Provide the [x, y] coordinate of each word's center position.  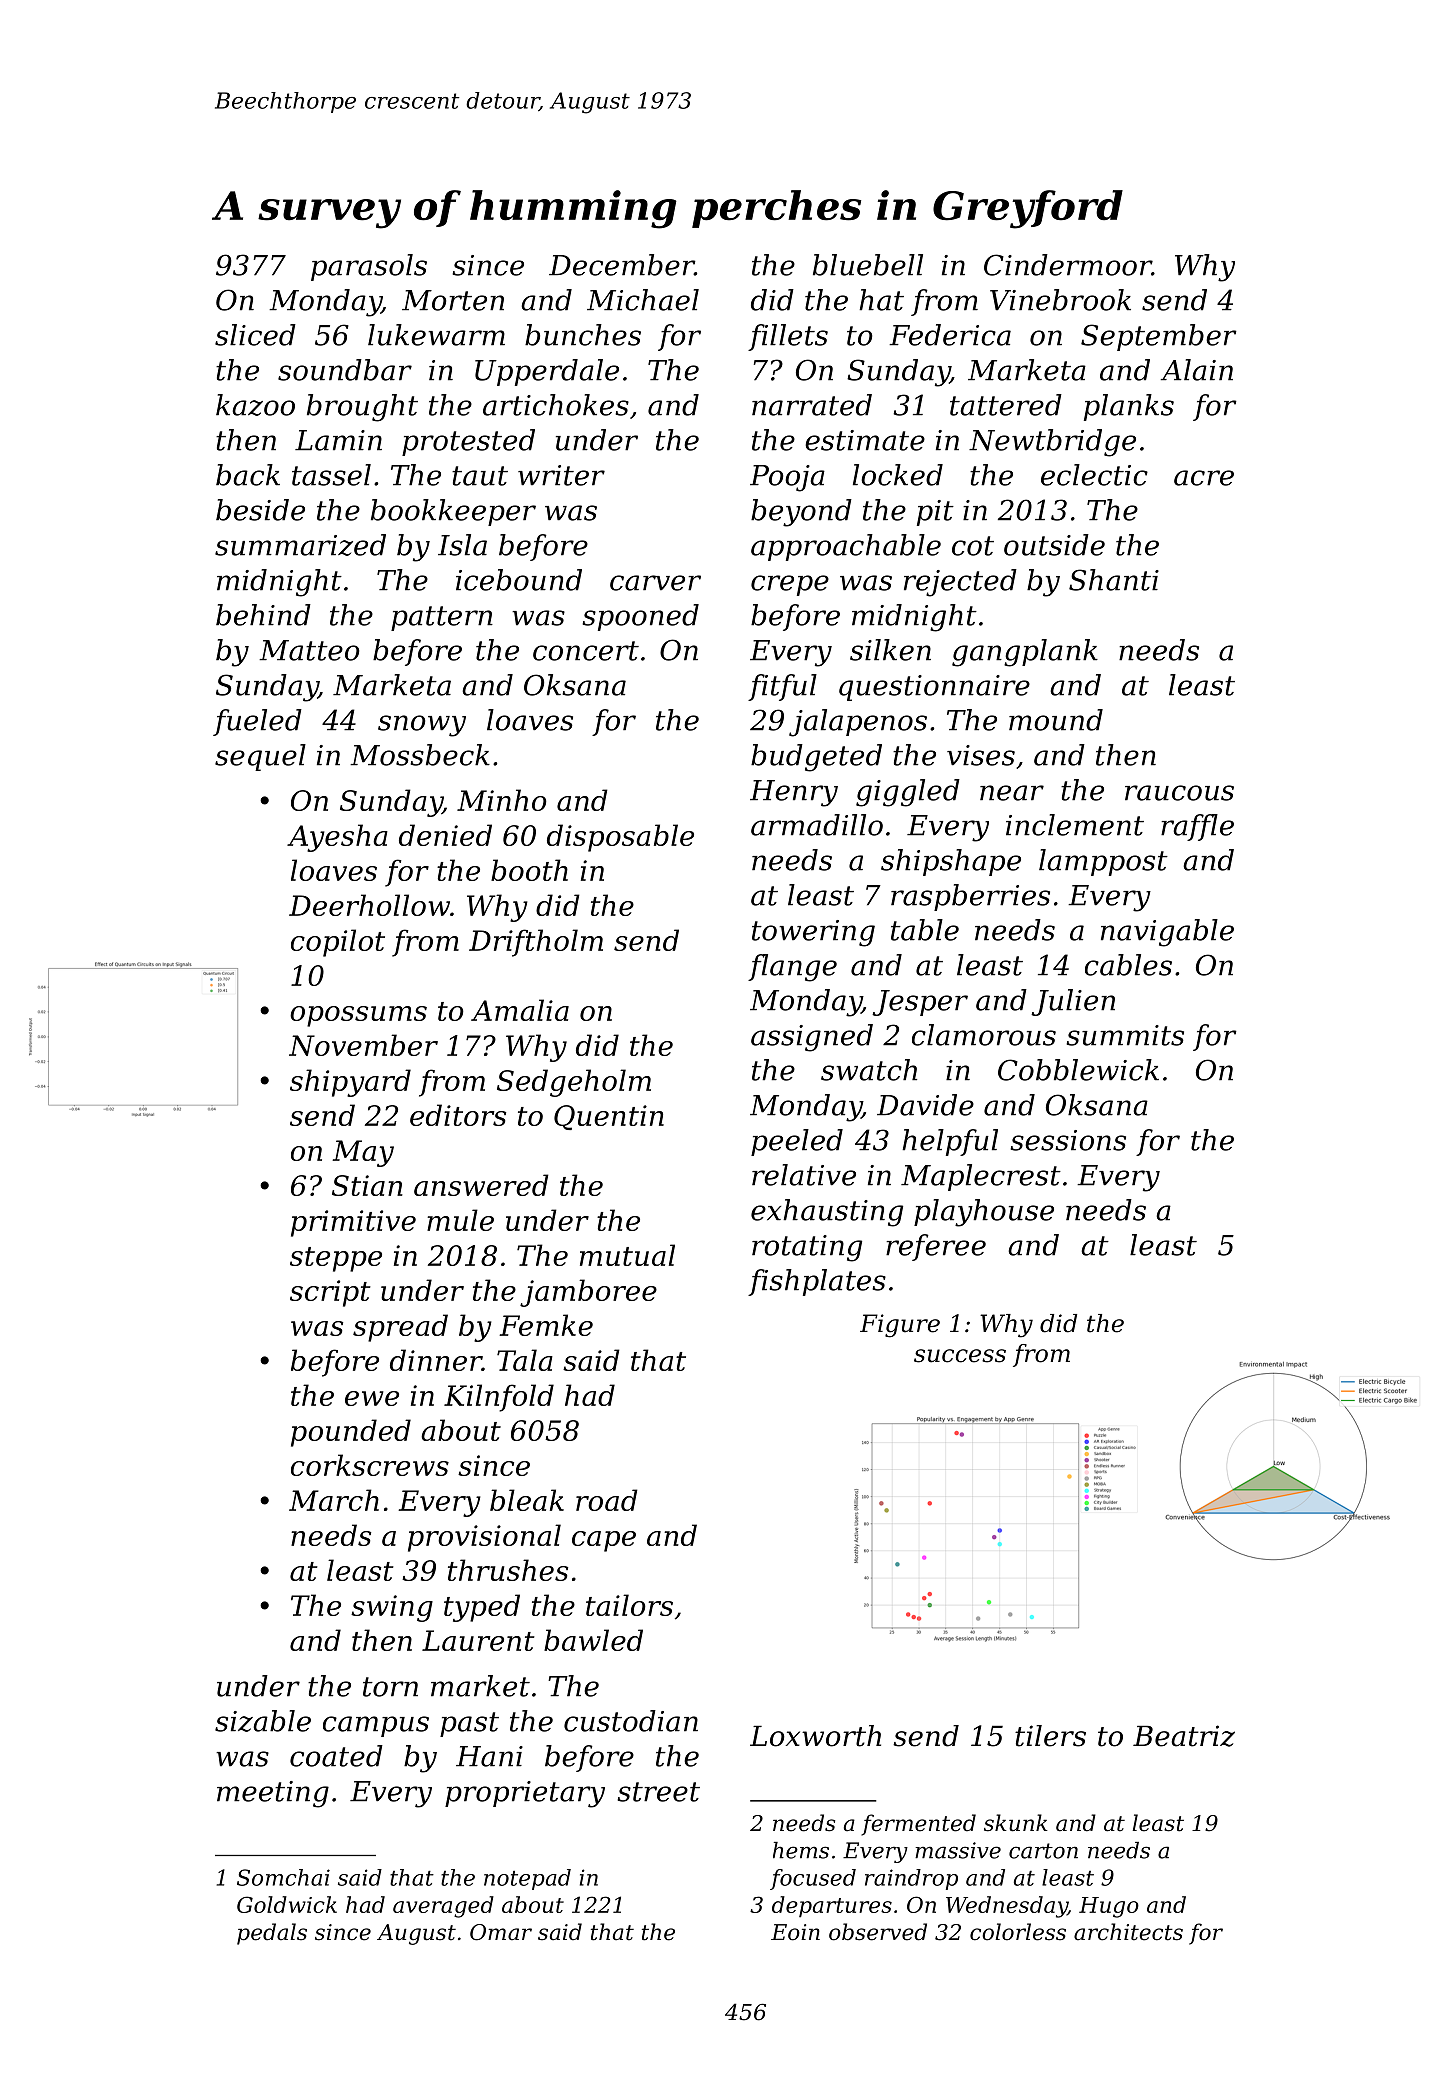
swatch [869, 1070]
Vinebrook [1060, 300]
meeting [273, 1794]
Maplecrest [981, 1177]
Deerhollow [369, 905]
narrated [812, 405]
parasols [369, 267]
